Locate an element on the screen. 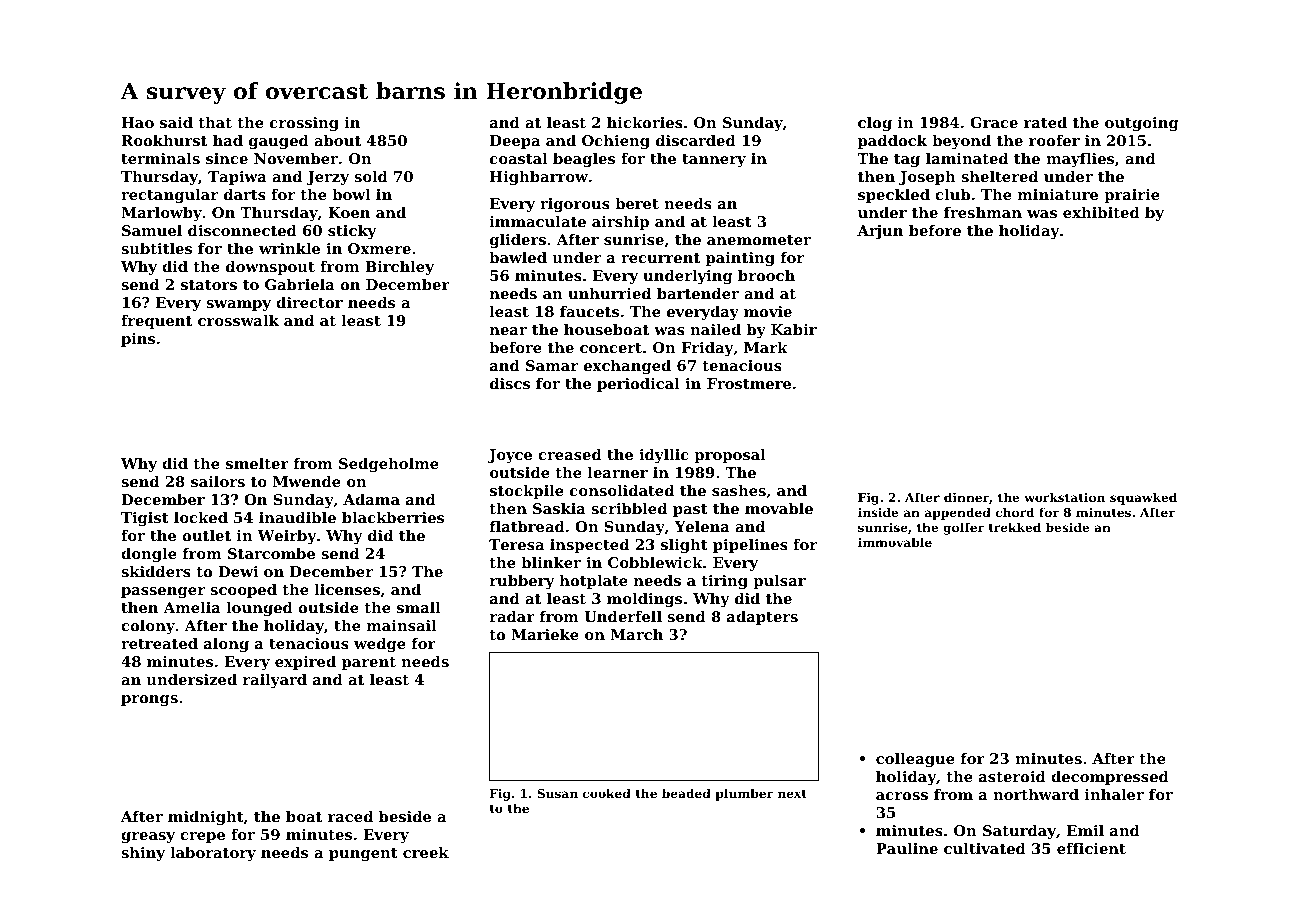  sashes is located at coordinates (739, 490).
